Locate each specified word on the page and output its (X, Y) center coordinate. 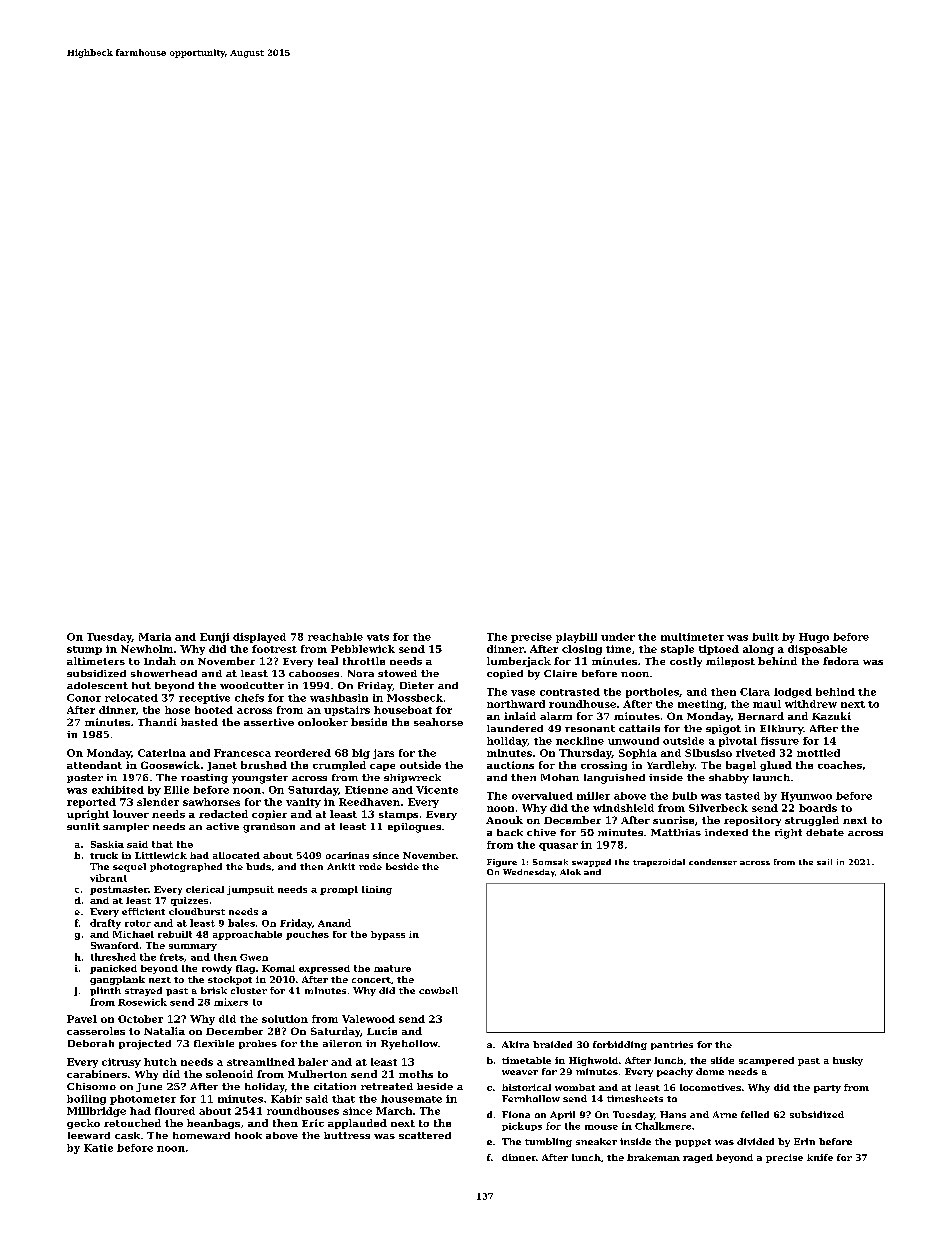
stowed (397, 673)
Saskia (107, 844)
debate (825, 832)
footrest (274, 649)
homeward (201, 1135)
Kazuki (831, 716)
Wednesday (529, 873)
